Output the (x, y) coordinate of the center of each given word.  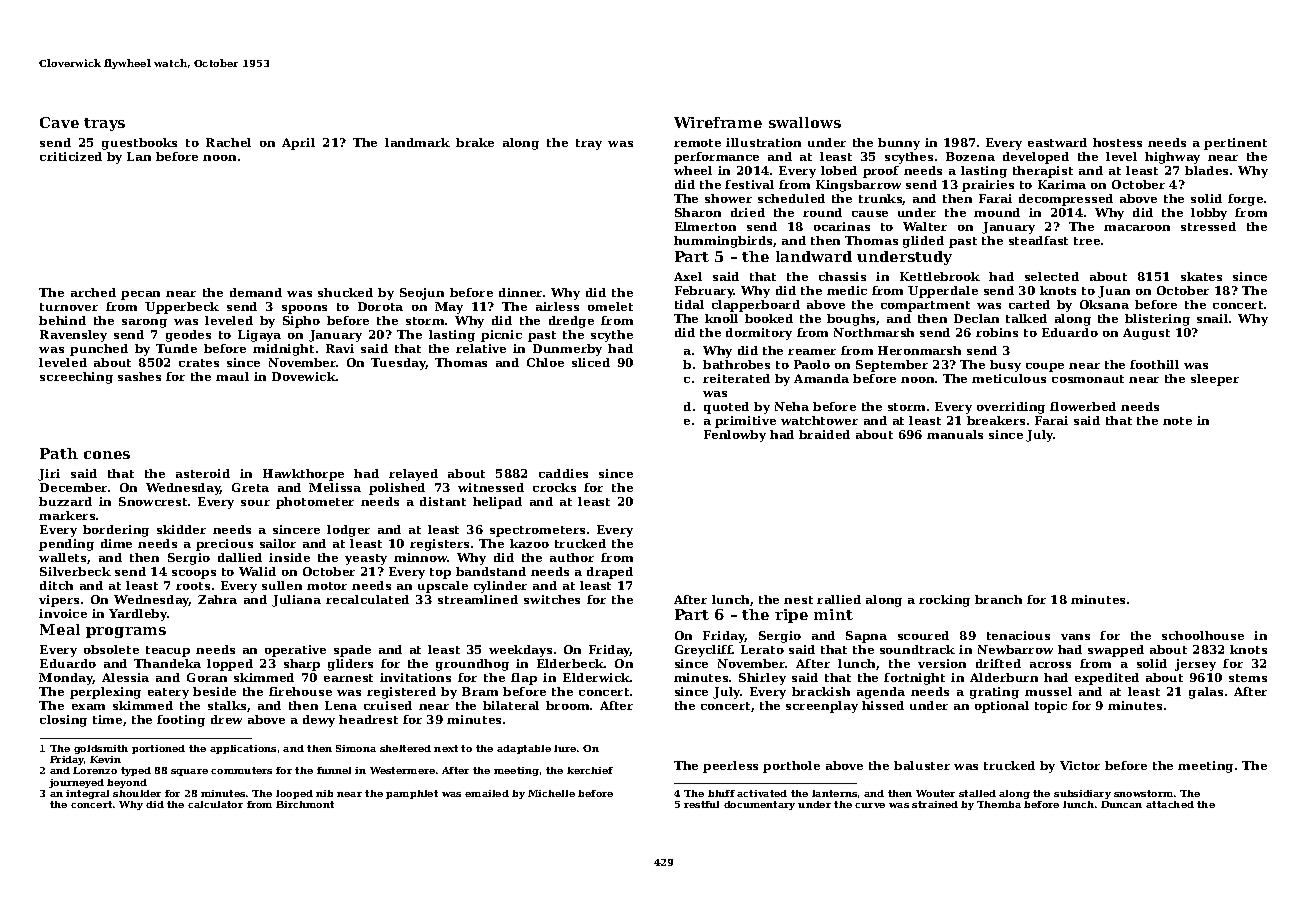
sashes (139, 376)
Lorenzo (95, 770)
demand (256, 292)
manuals (955, 434)
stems (1248, 678)
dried (748, 212)
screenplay (822, 707)
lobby (1209, 214)
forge (1245, 200)
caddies (563, 473)
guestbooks (139, 144)
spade (352, 651)
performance (716, 158)
